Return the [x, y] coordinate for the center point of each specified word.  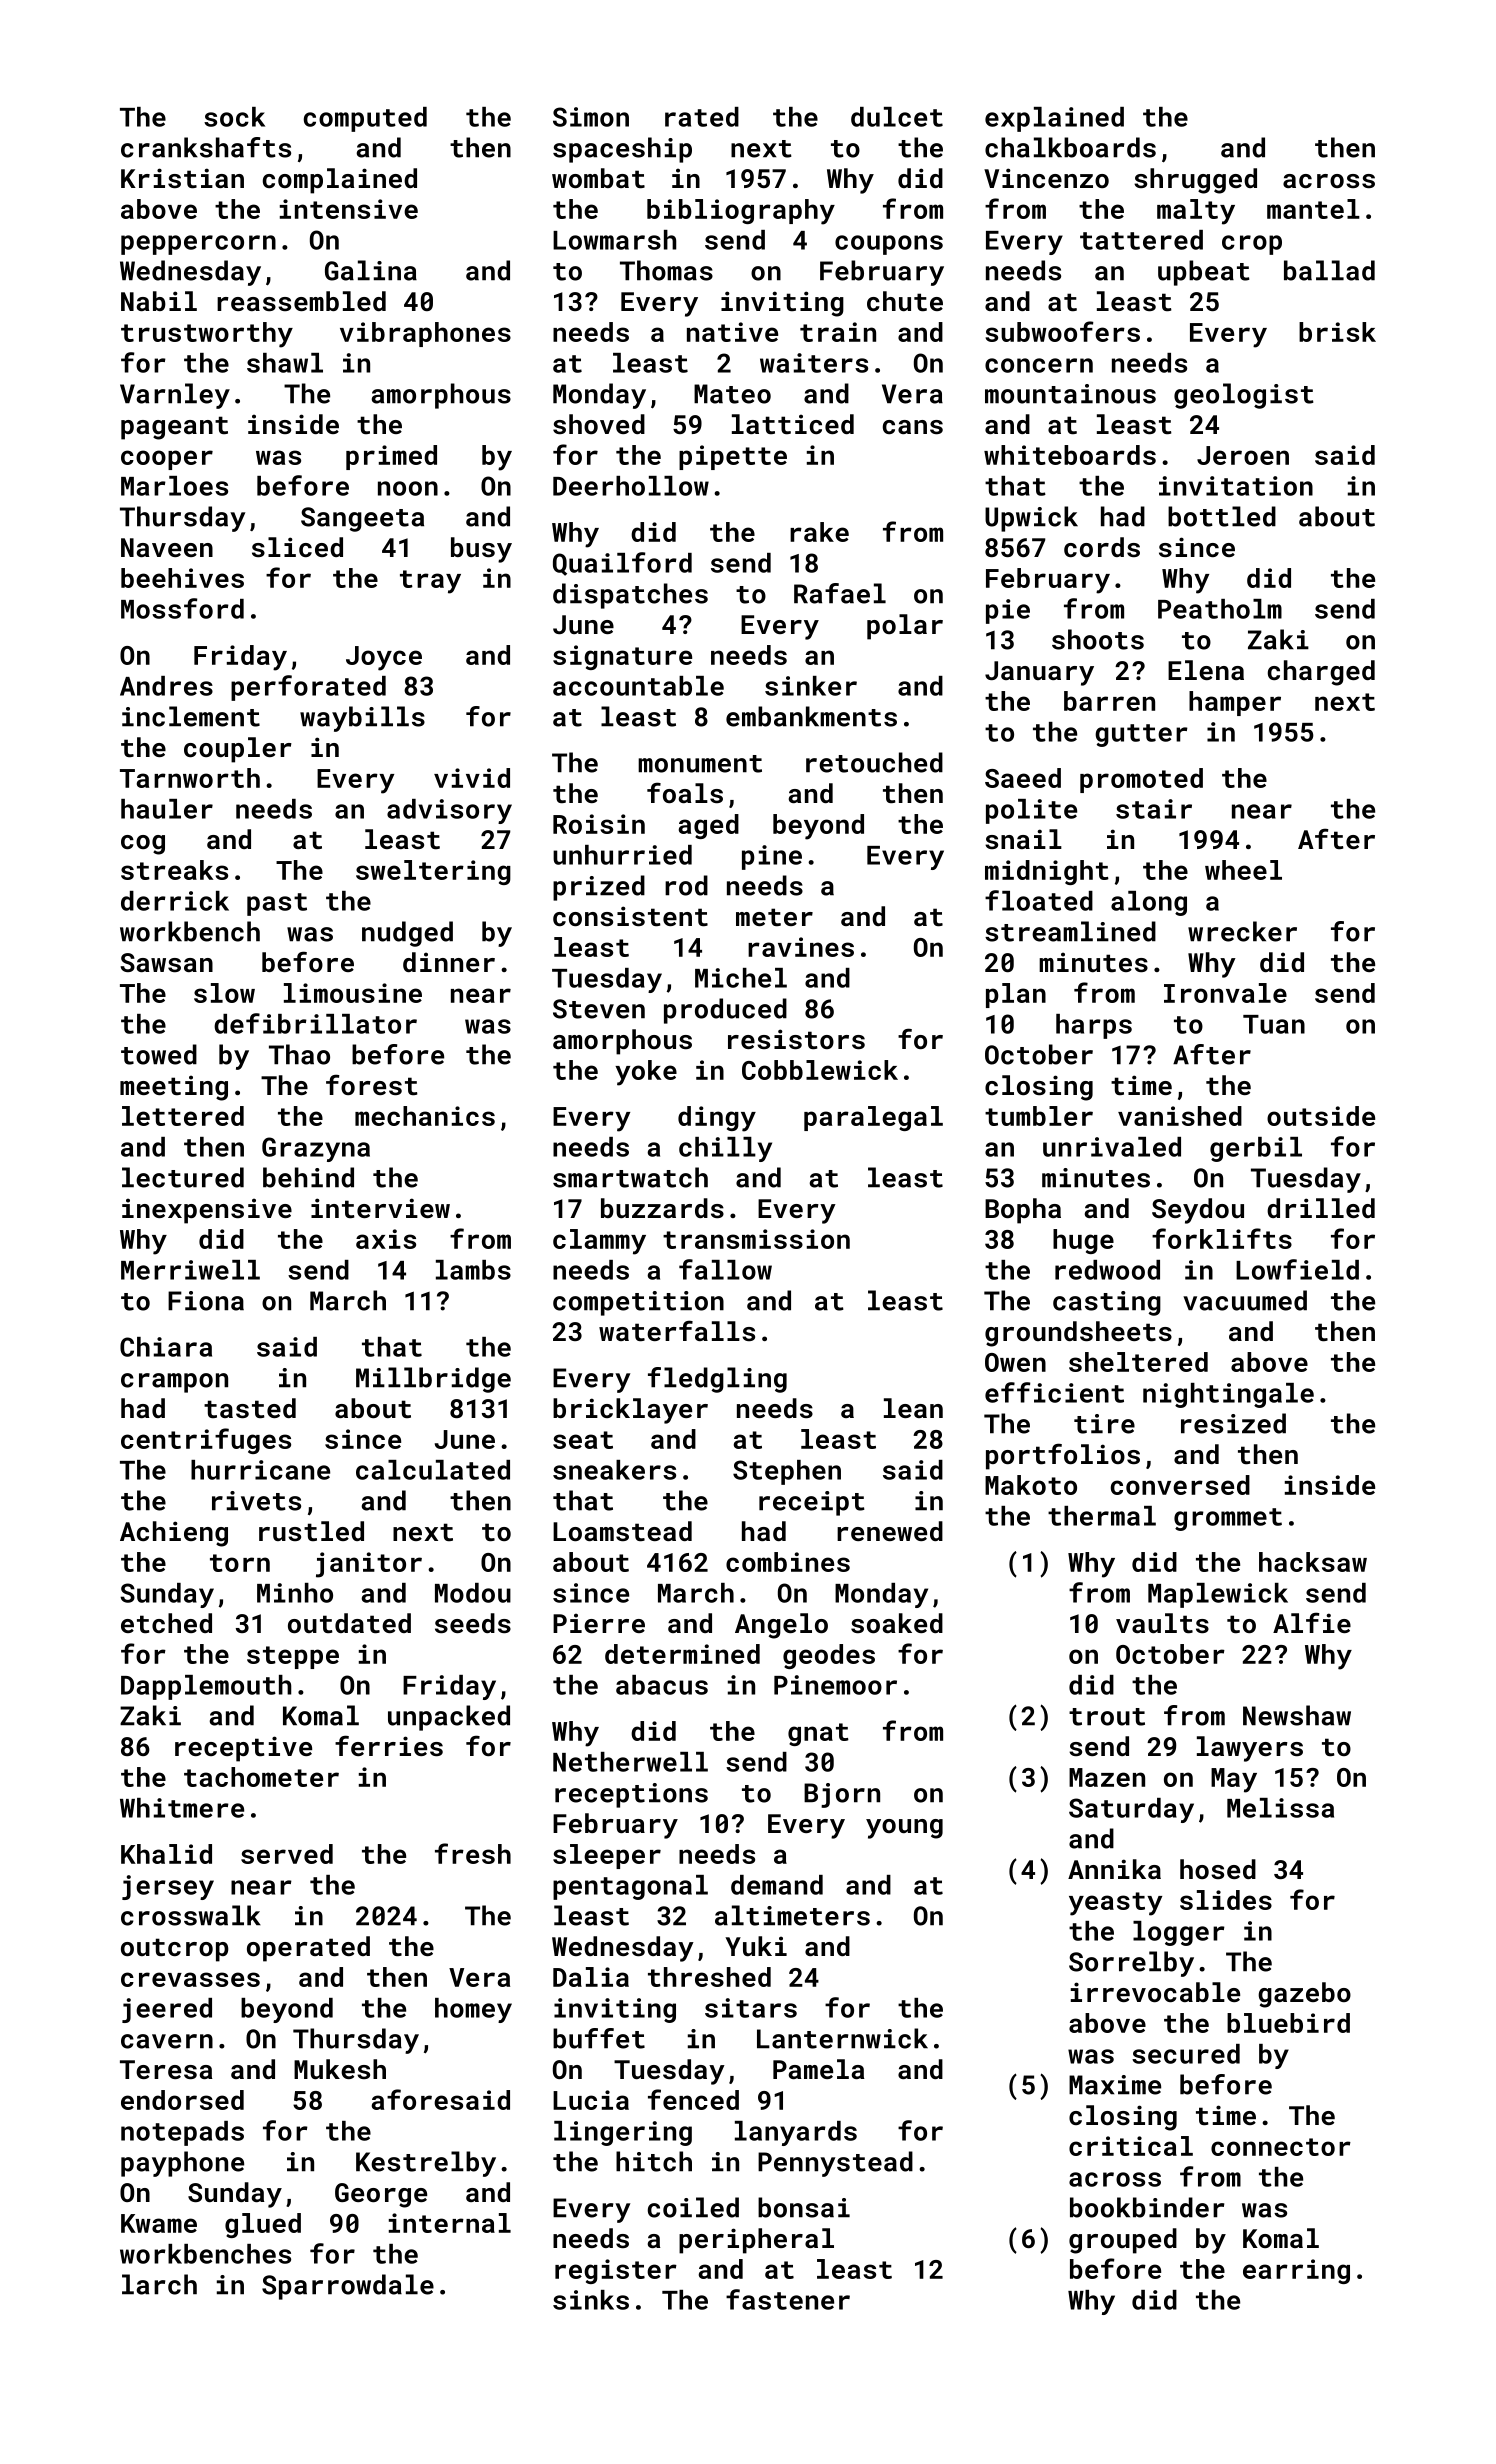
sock [234, 117]
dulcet [897, 117]
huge [1083, 1241]
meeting [174, 1088]
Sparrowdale [348, 2287]
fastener [788, 2299]
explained [1054, 119]
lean [913, 1408]
